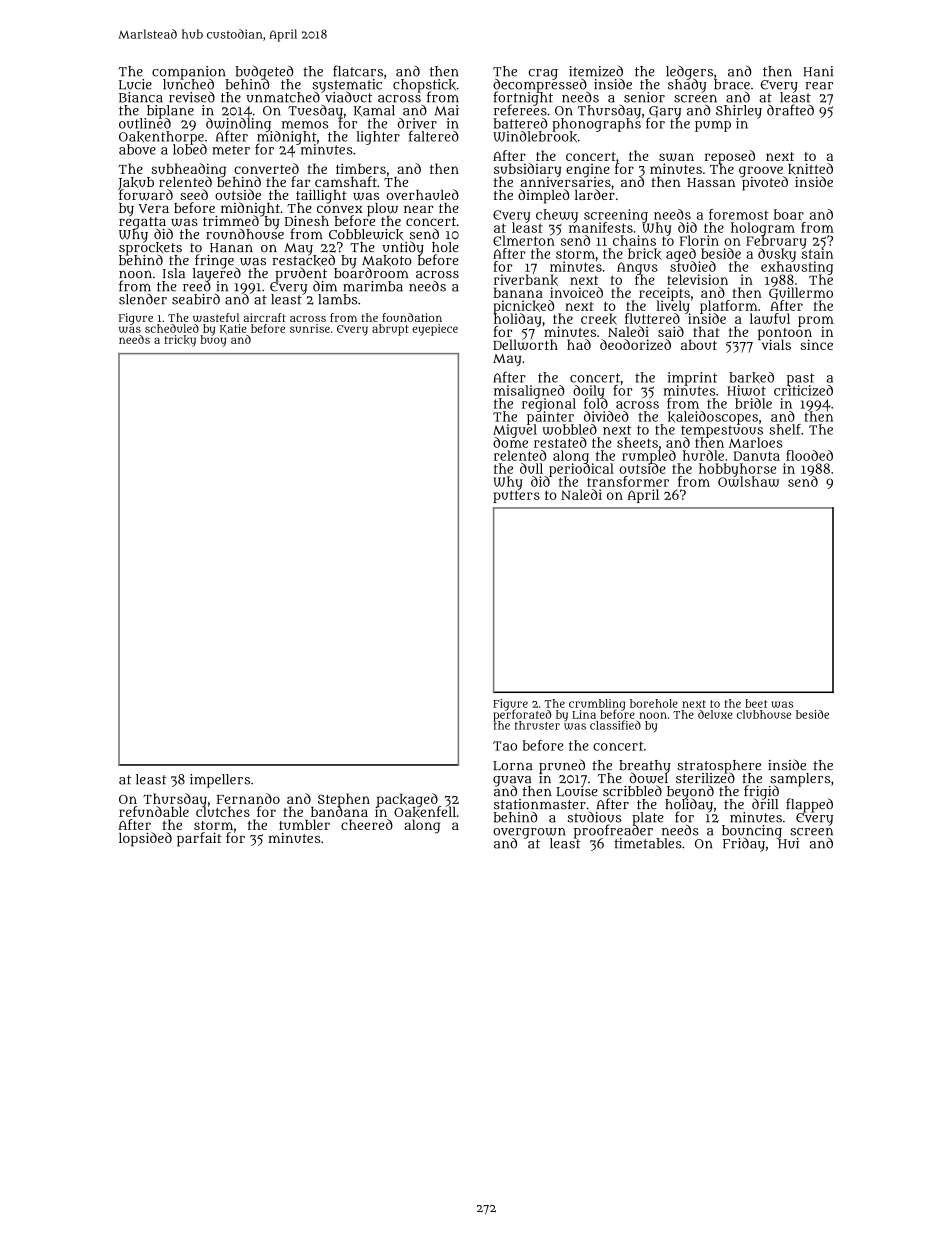 This document has height=1233, width=952. What do you see at coordinates (803, 390) in the document?
I see `criticized` at bounding box center [803, 390].
